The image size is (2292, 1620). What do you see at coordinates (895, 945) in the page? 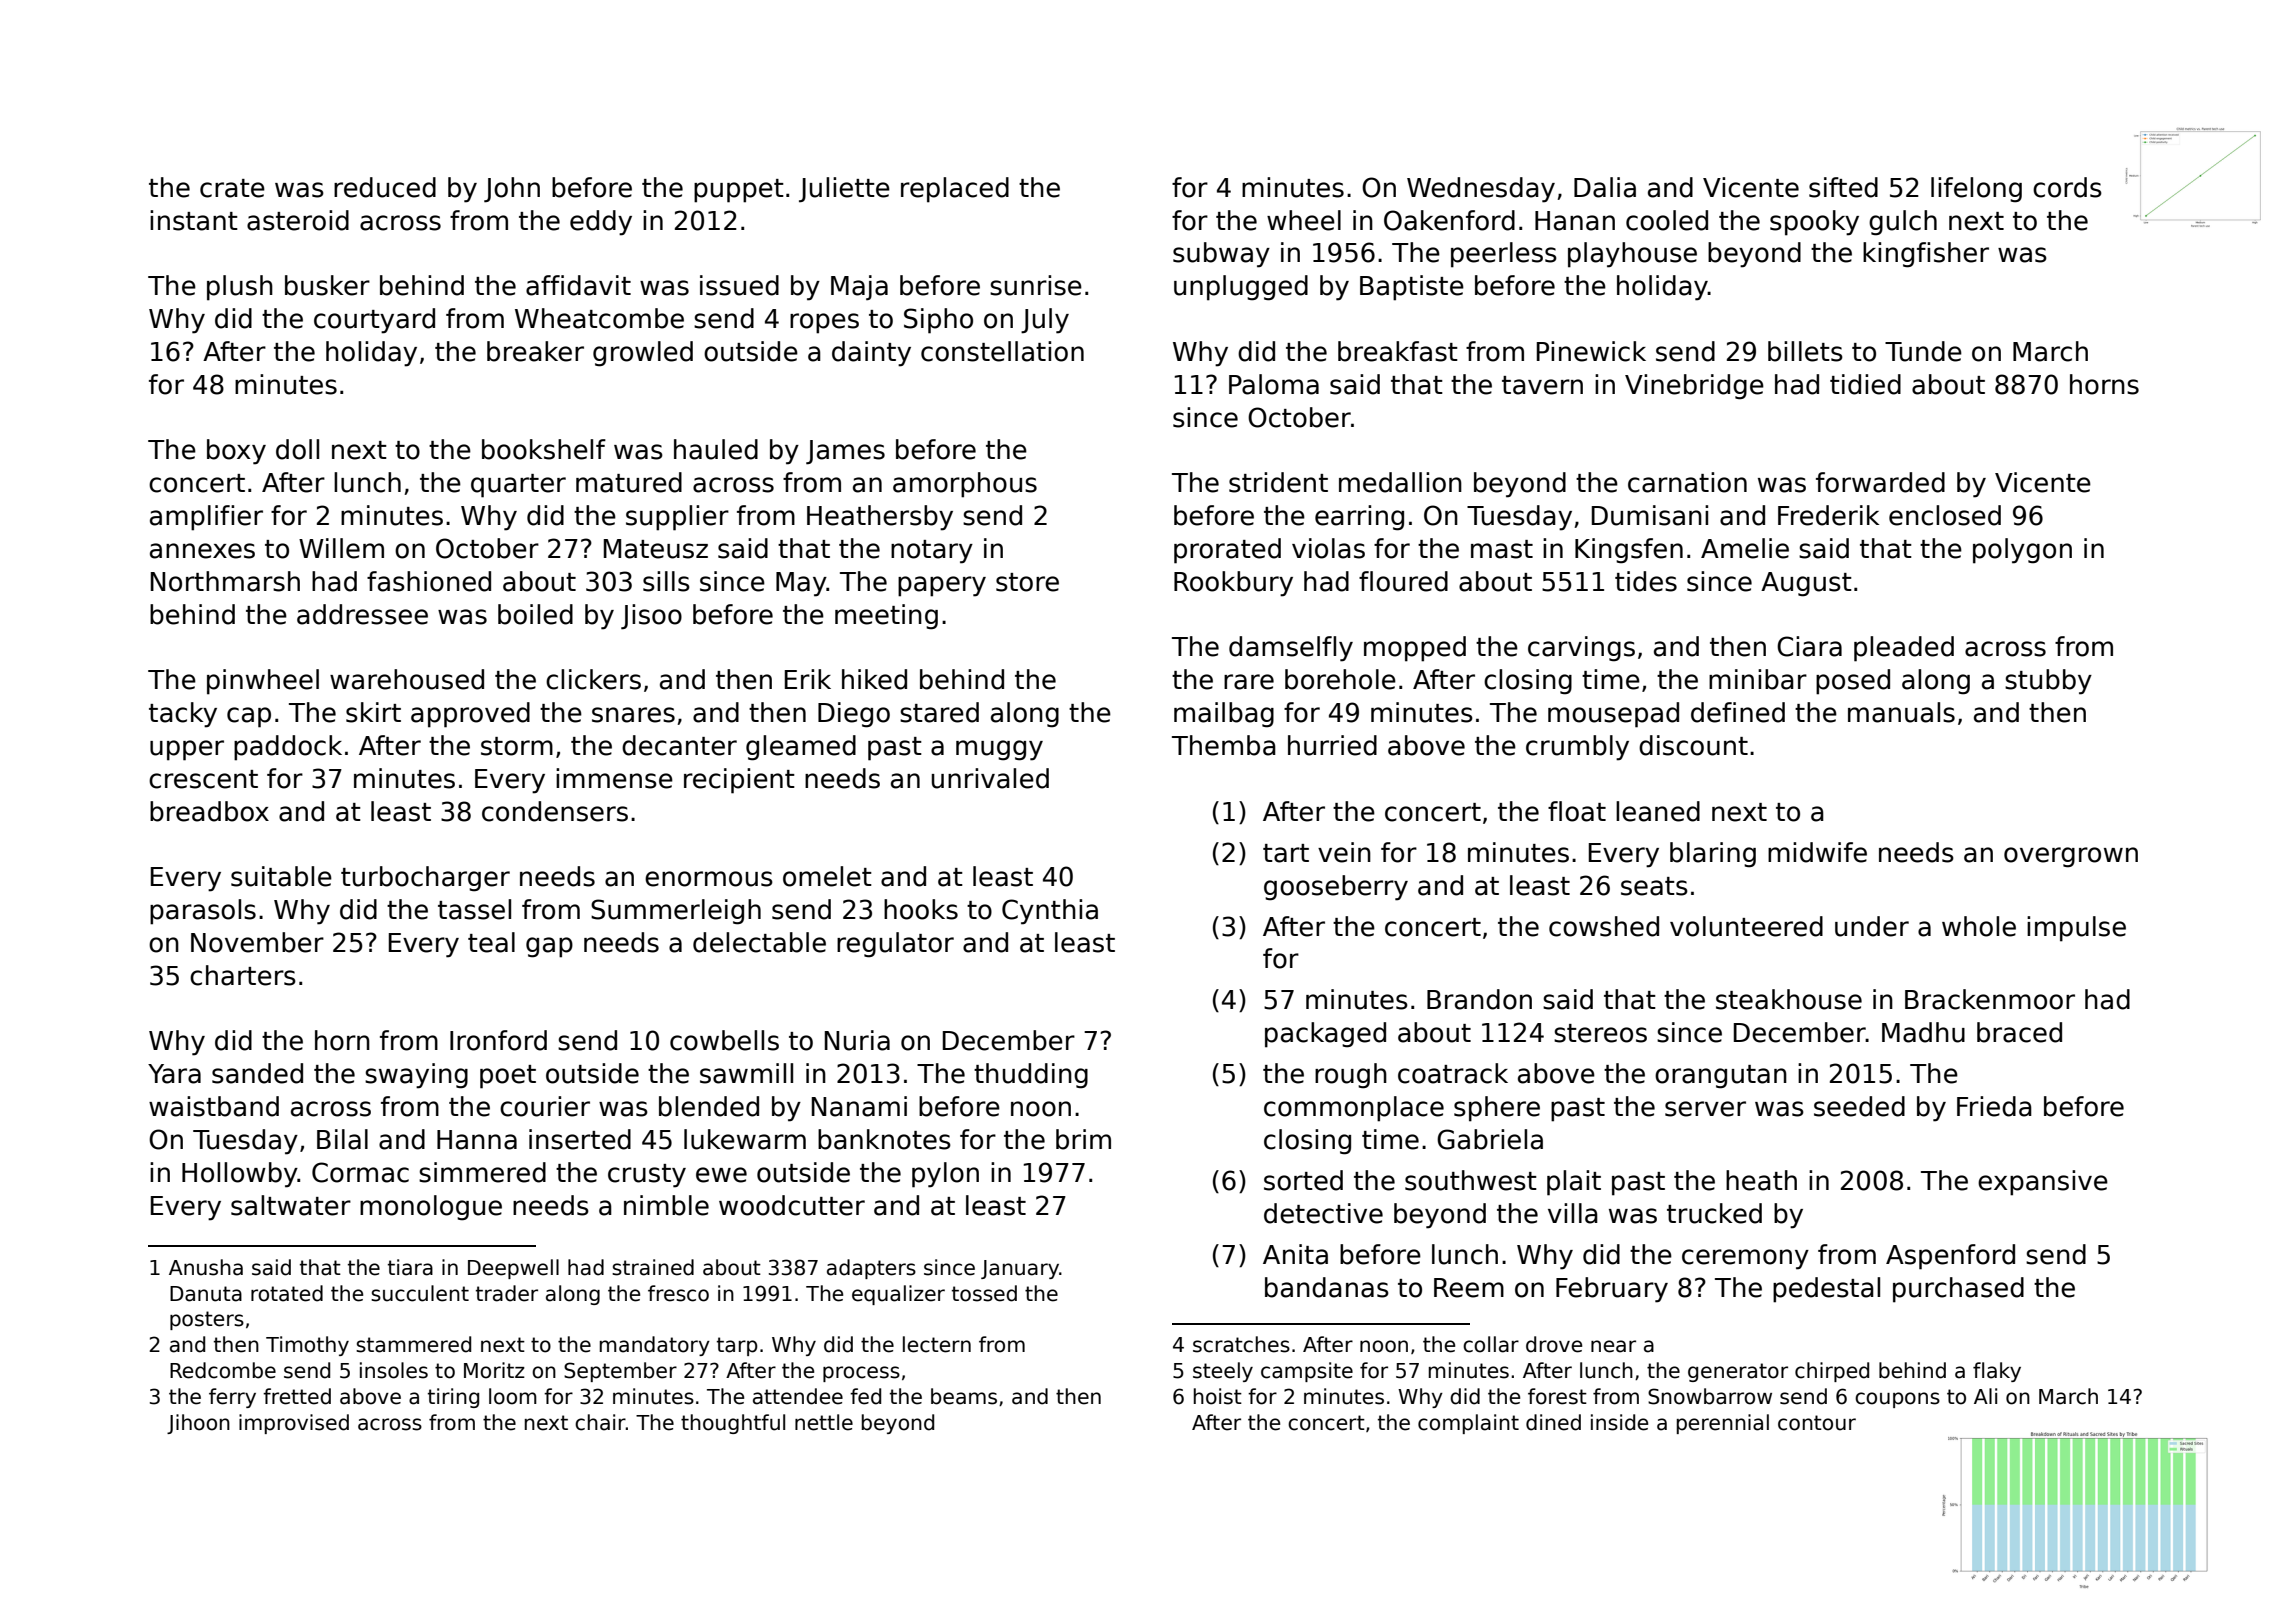
I see `regulator` at bounding box center [895, 945].
